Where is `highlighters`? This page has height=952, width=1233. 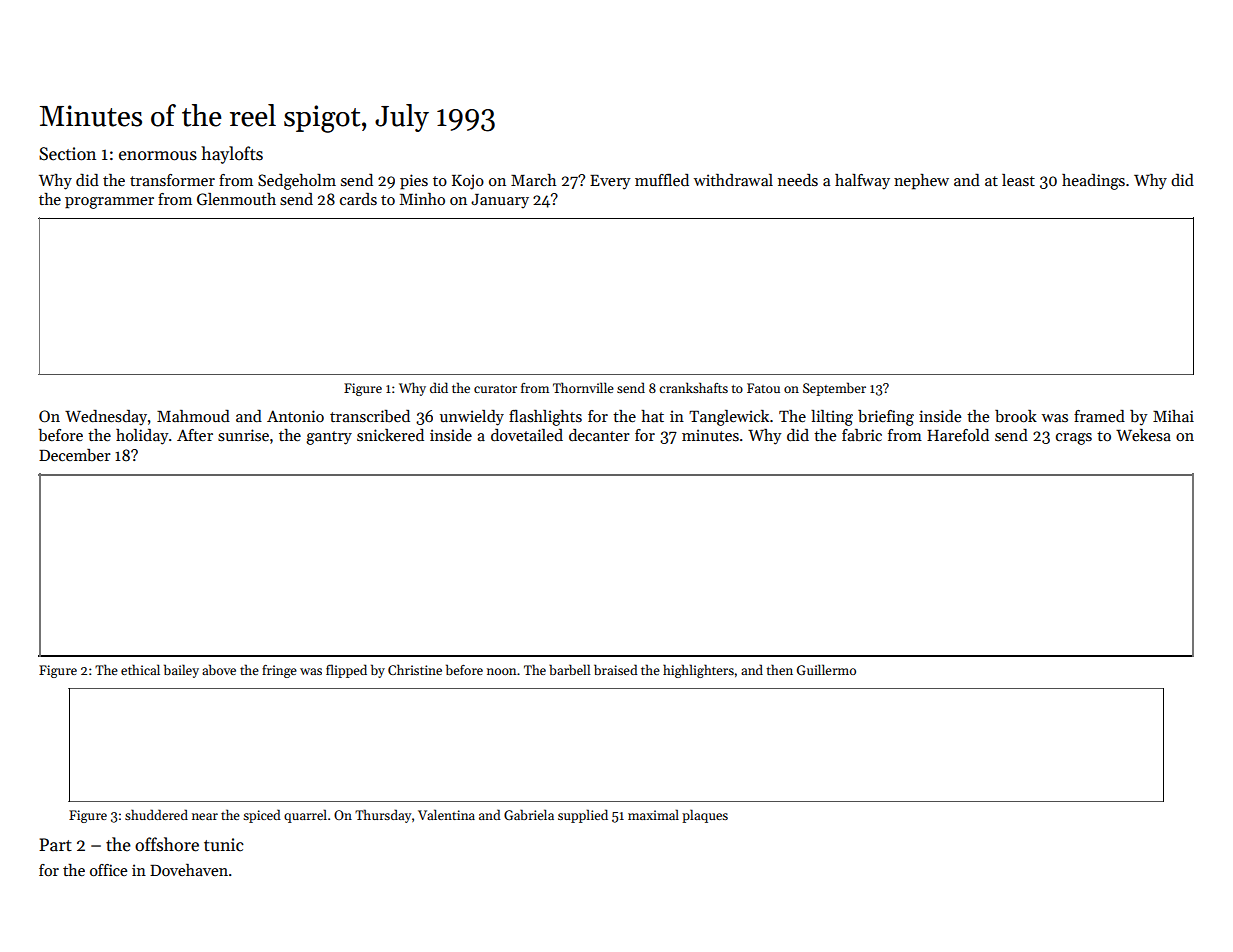 highlighters is located at coordinates (698, 671).
